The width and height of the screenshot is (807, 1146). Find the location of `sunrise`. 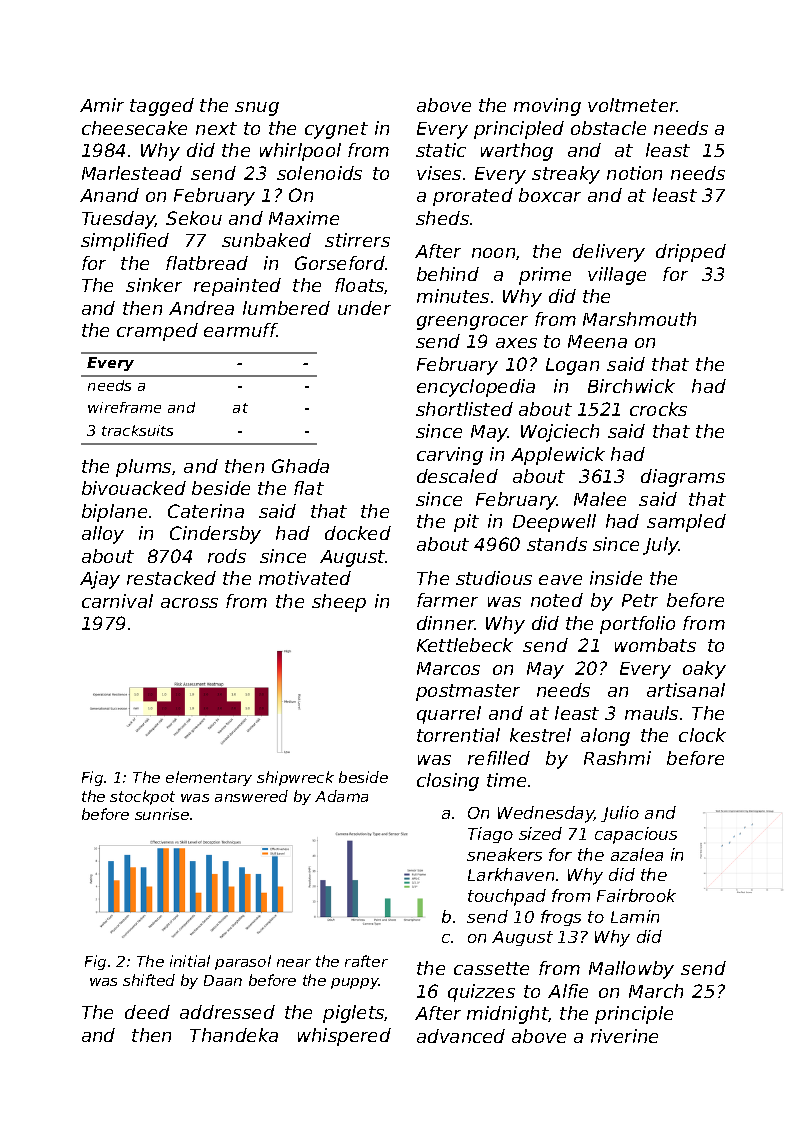

sunrise is located at coordinates (162, 814).
